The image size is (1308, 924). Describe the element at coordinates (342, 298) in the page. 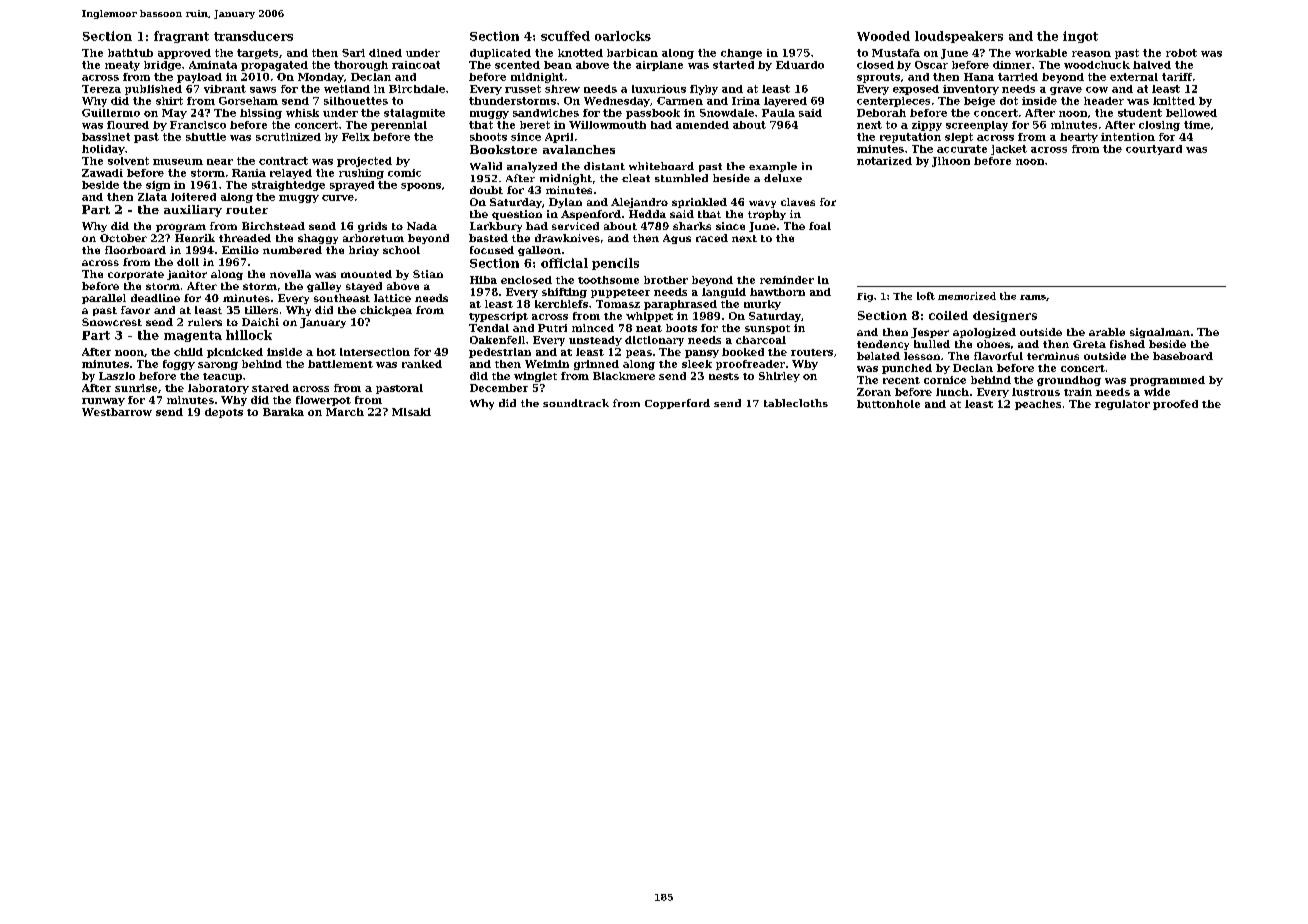

I see `southeast` at that location.
